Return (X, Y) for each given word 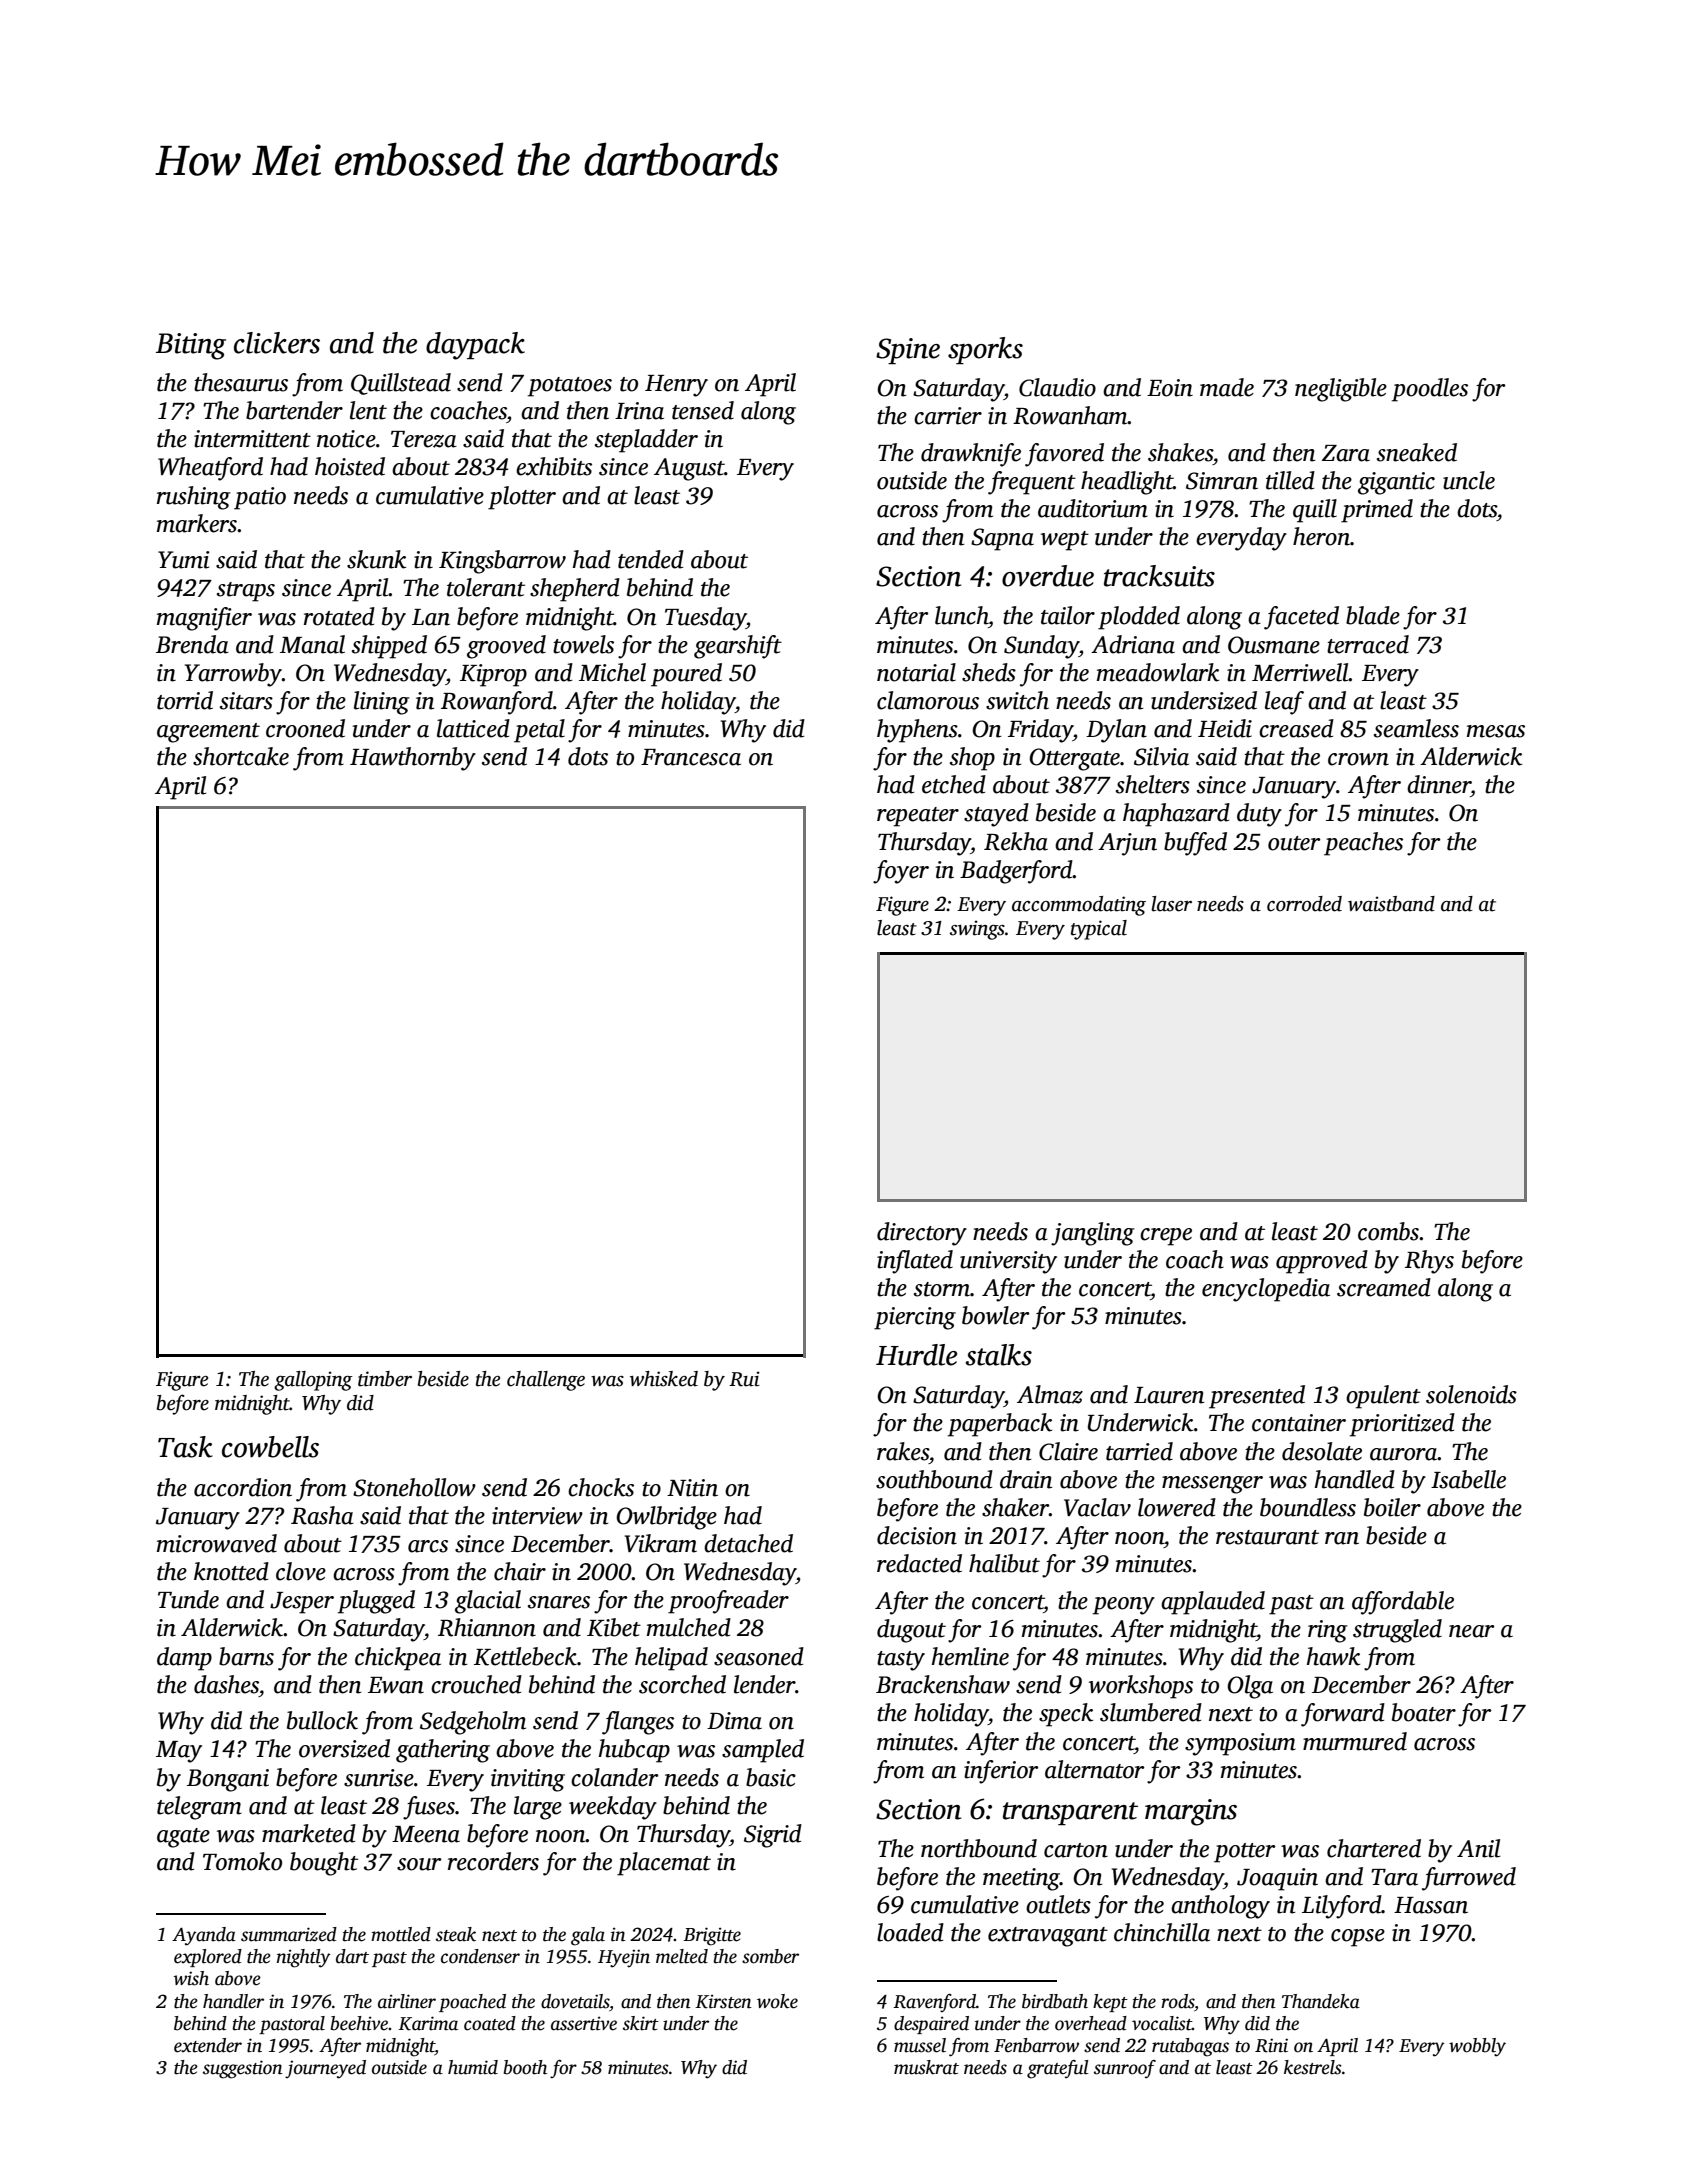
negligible (1341, 390)
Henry (676, 386)
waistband (1391, 904)
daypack (475, 346)
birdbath (1055, 2001)
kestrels (1313, 2067)
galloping (313, 1381)
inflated (915, 1262)
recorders (493, 1861)
